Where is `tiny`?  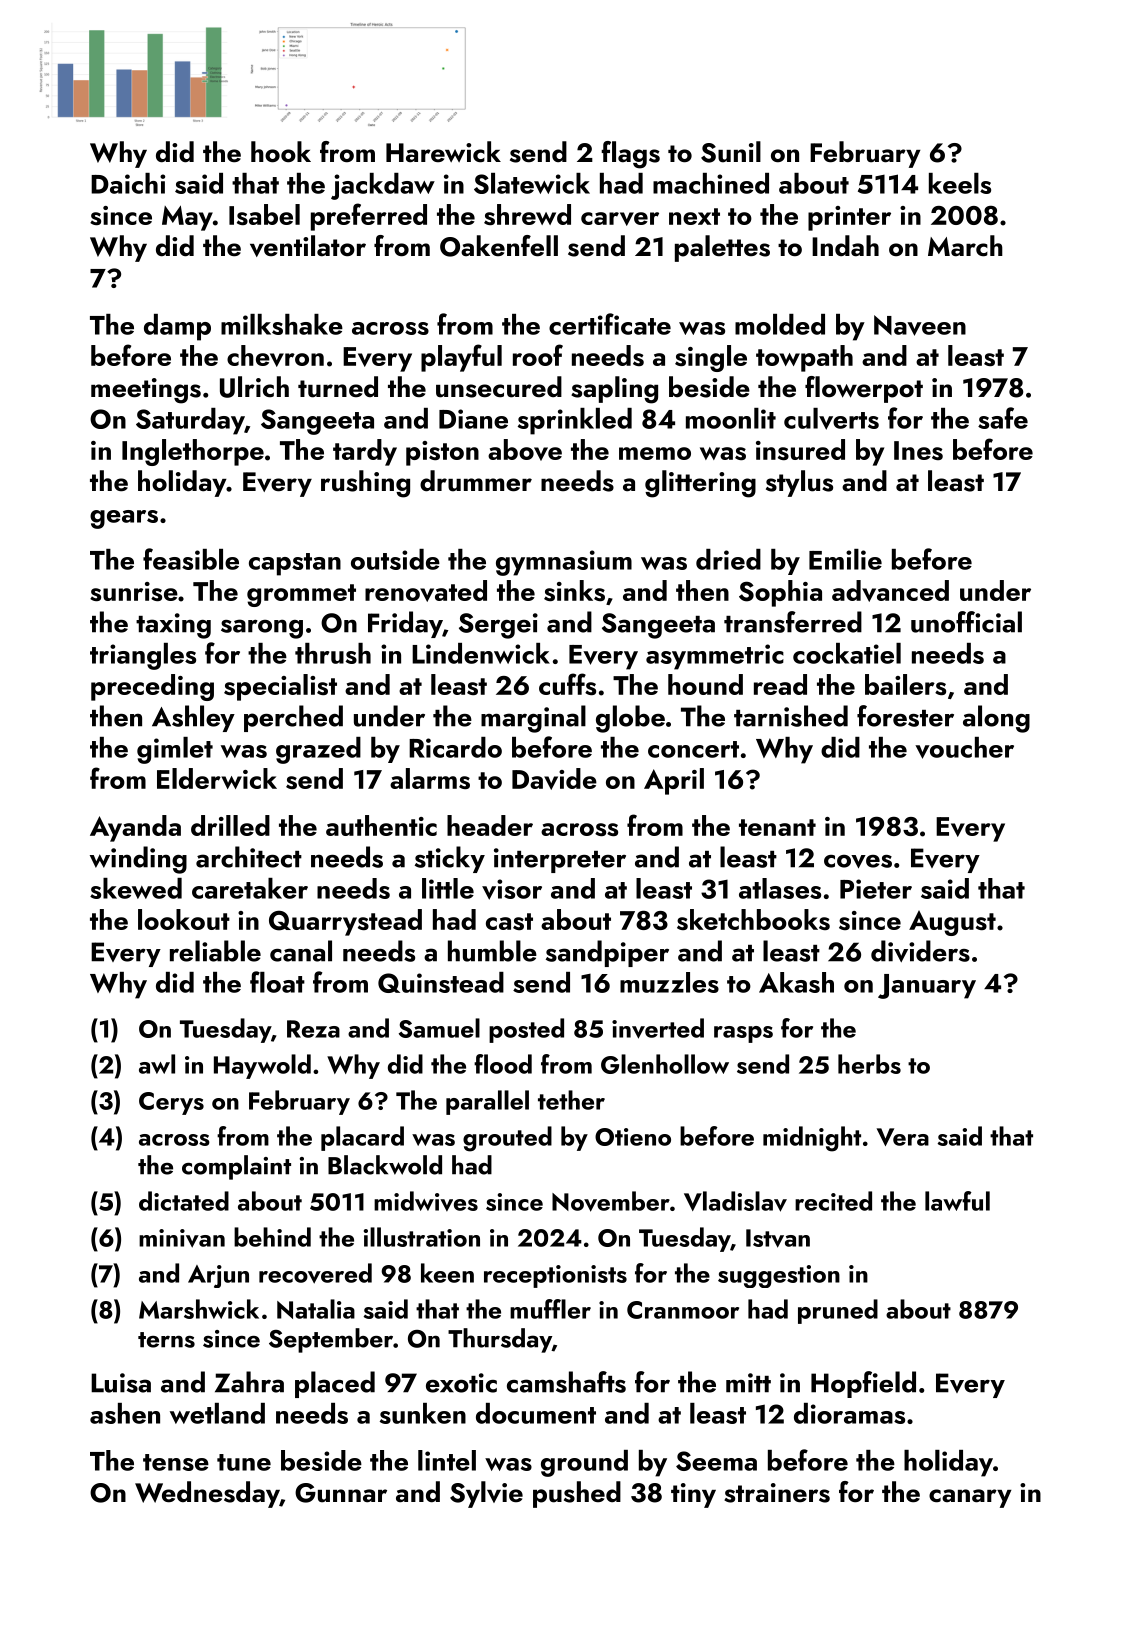
tiny is located at coordinates (693, 1495).
